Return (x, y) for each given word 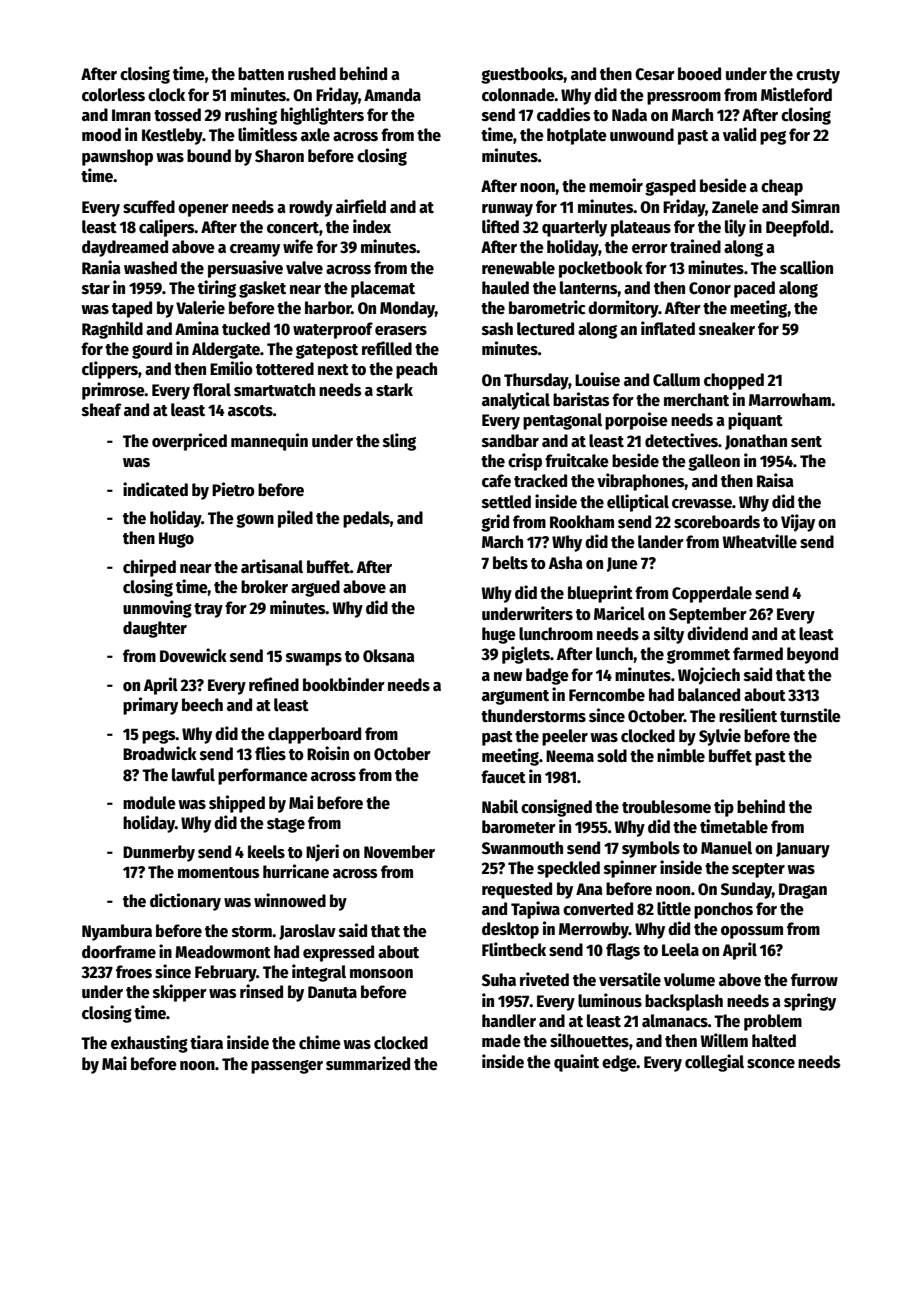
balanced (709, 695)
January (803, 850)
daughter (155, 629)
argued (315, 588)
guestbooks (522, 75)
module (149, 803)
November (399, 852)
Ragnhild (112, 330)
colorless (113, 95)
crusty (818, 76)
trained (695, 246)
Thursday (536, 381)
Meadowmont (223, 952)
